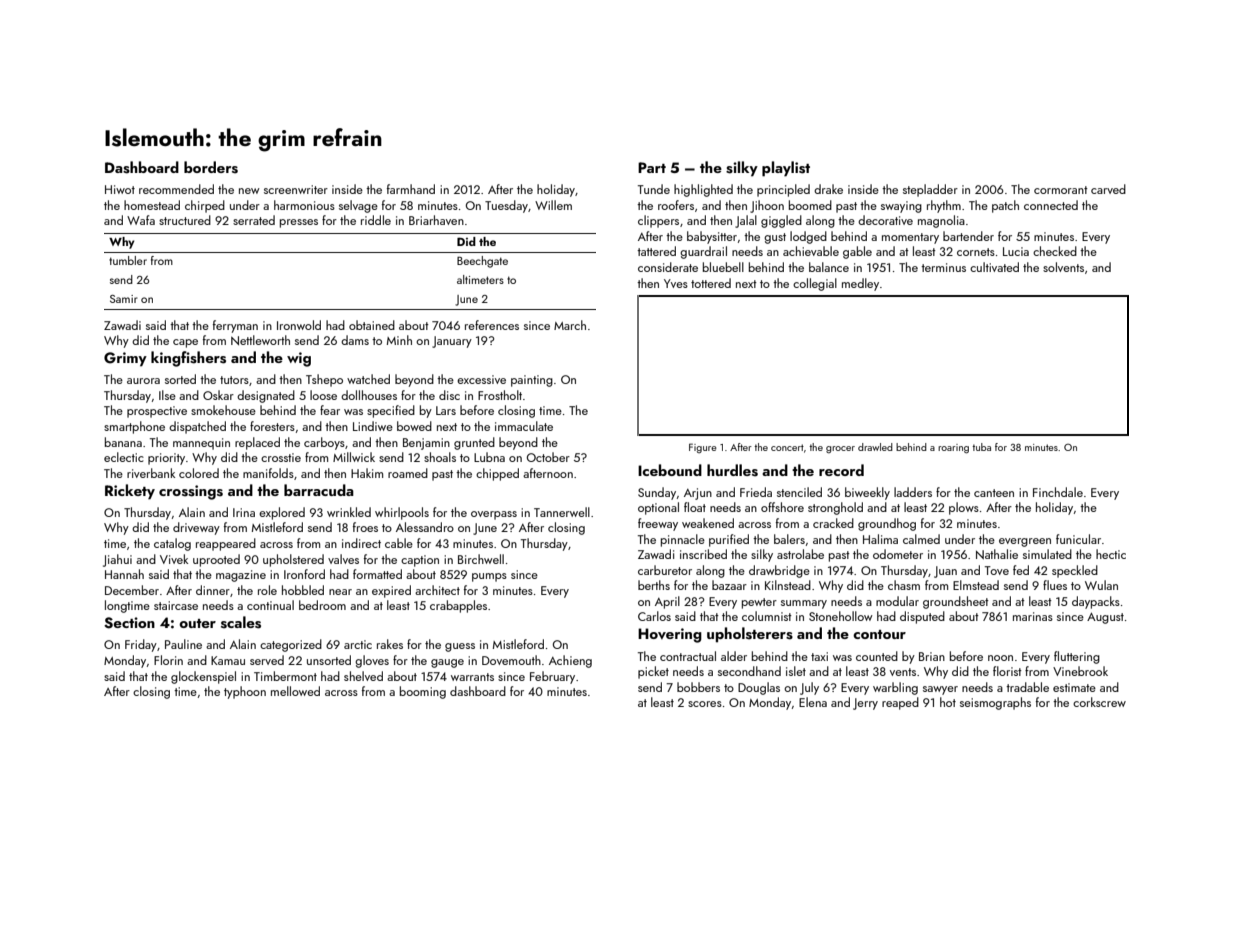 The image size is (1233, 952). What do you see at coordinates (390, 644) in the screenshot?
I see `rakes` at bounding box center [390, 644].
